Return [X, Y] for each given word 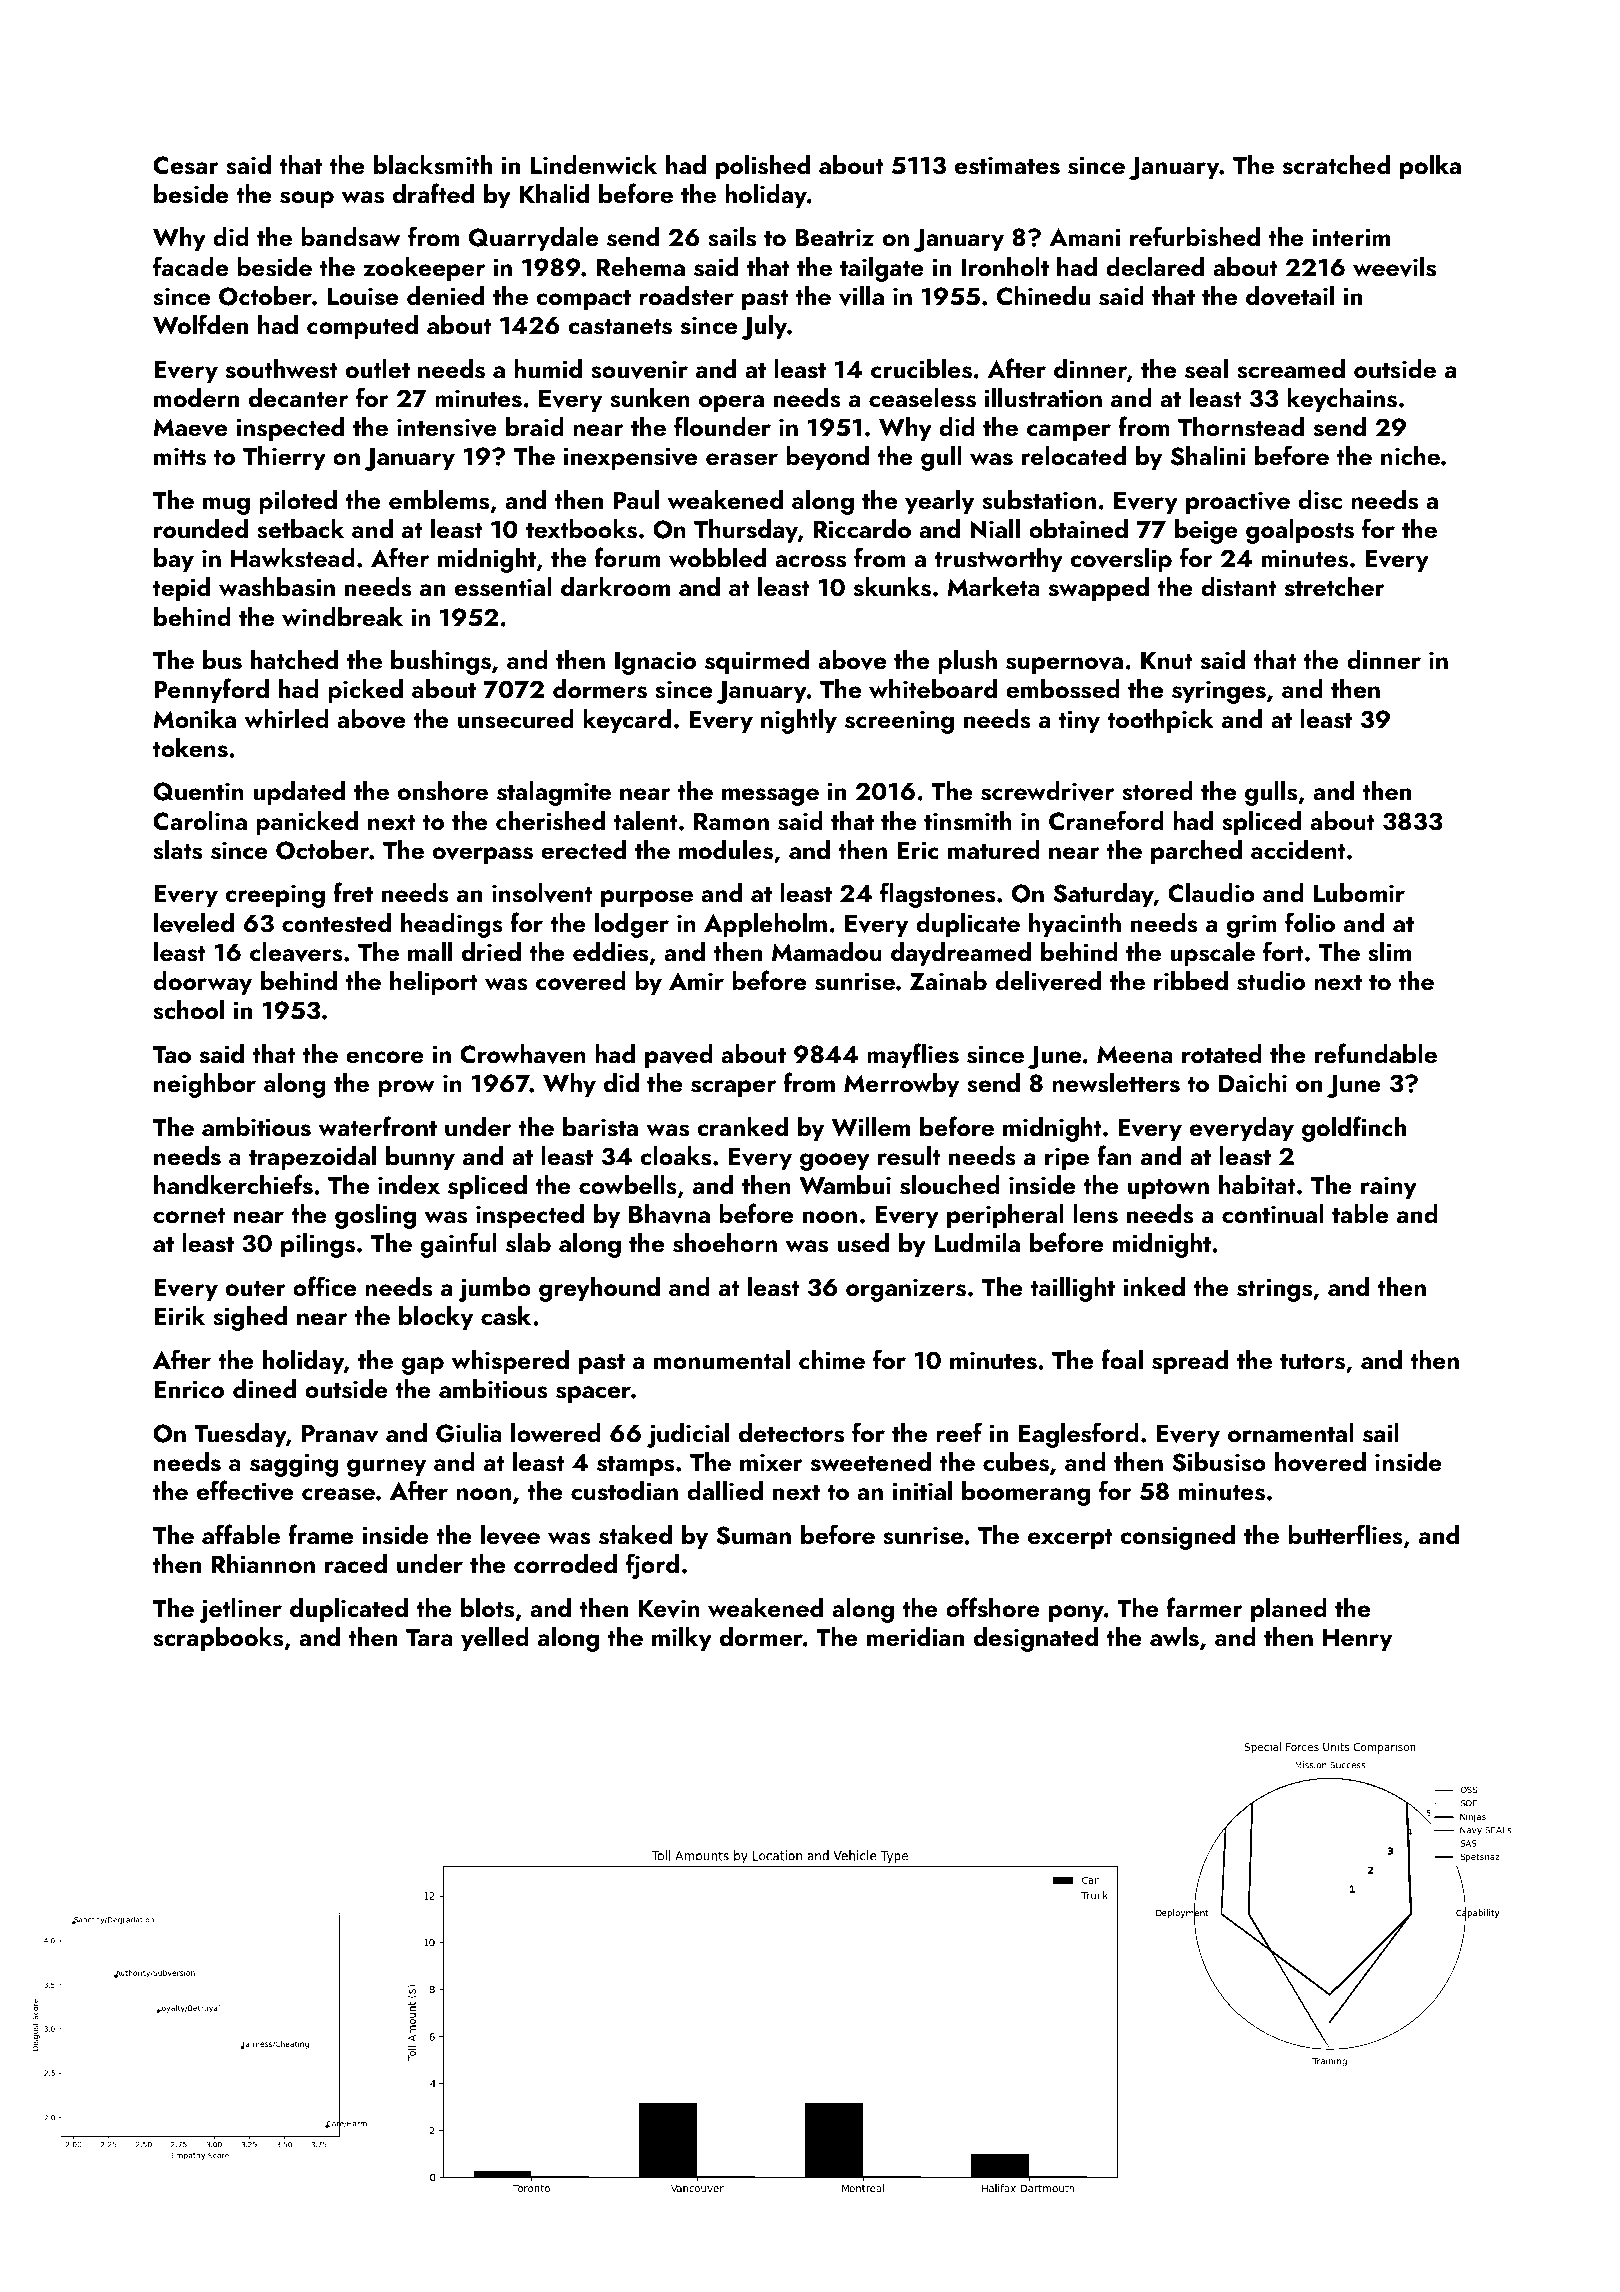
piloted [298, 502]
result [909, 1156]
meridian [915, 1636]
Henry [1357, 1640]
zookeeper [424, 269]
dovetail [1290, 296]
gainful [458, 1245]
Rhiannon [263, 1563]
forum [627, 557]
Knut [1167, 661]
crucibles [921, 369]
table [1360, 1213]
